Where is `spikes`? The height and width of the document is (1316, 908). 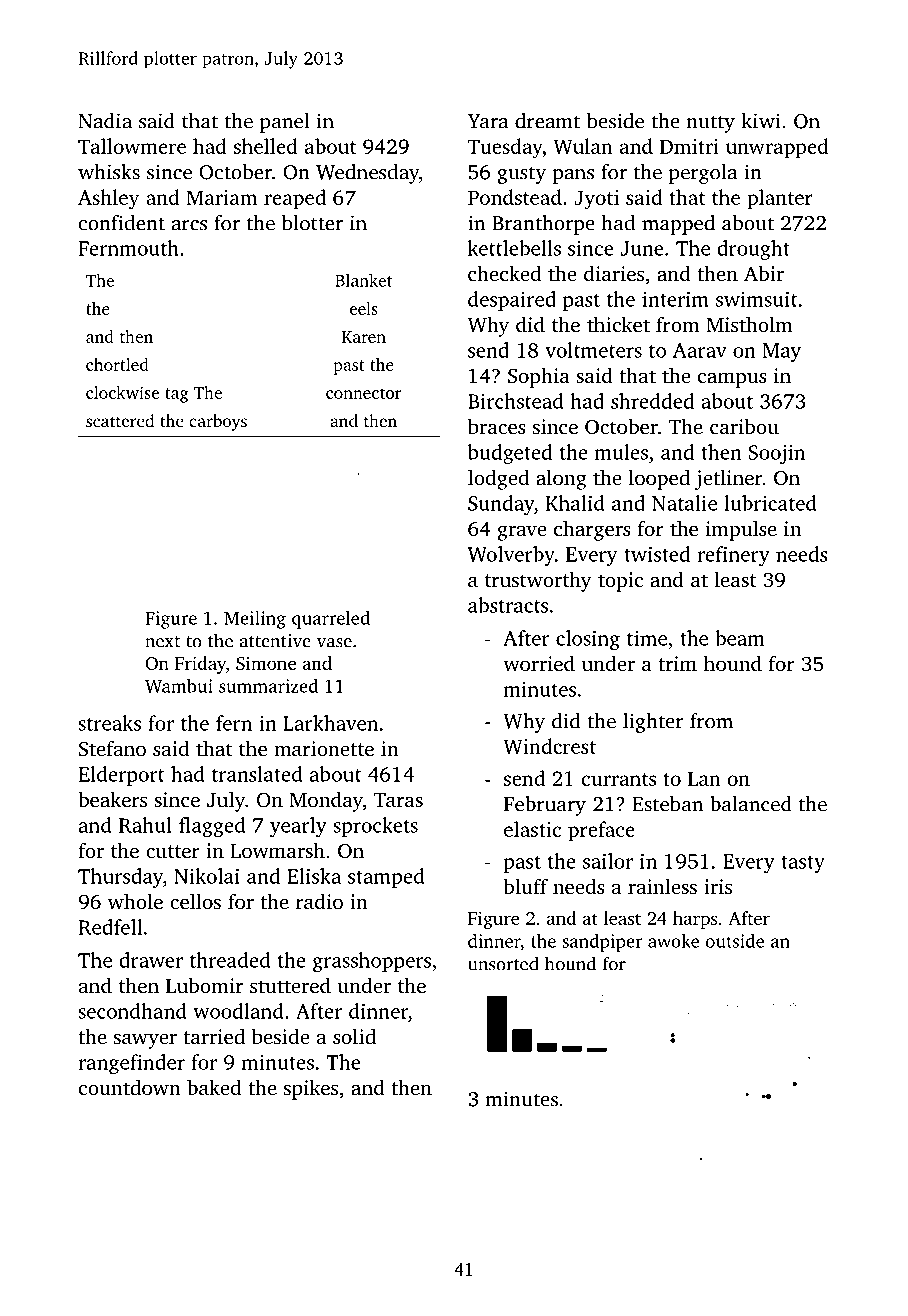 spikes is located at coordinates (311, 1089).
